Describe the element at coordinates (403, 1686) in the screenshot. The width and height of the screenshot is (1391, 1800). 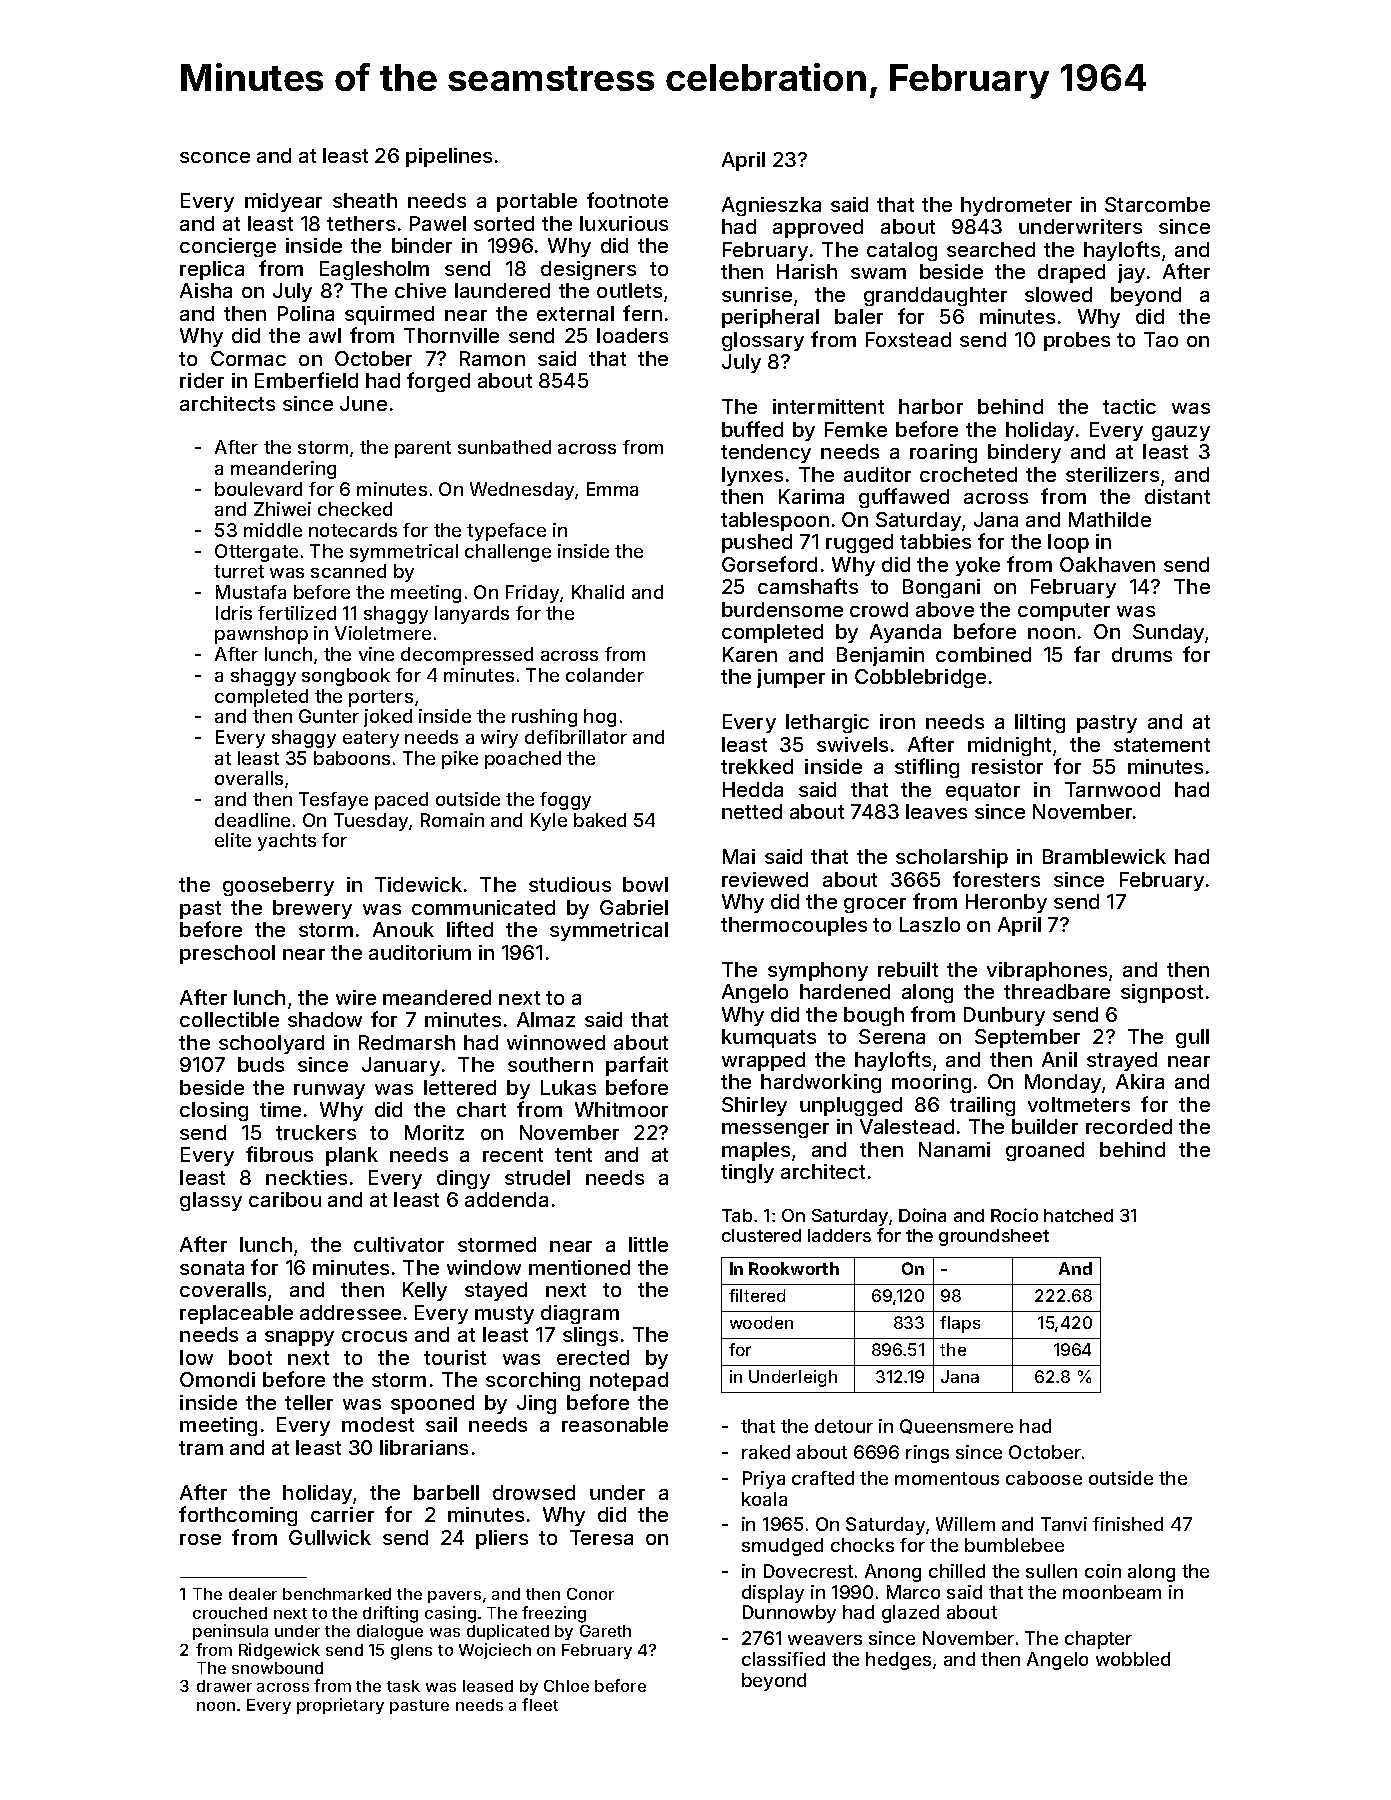
I see `task` at that location.
